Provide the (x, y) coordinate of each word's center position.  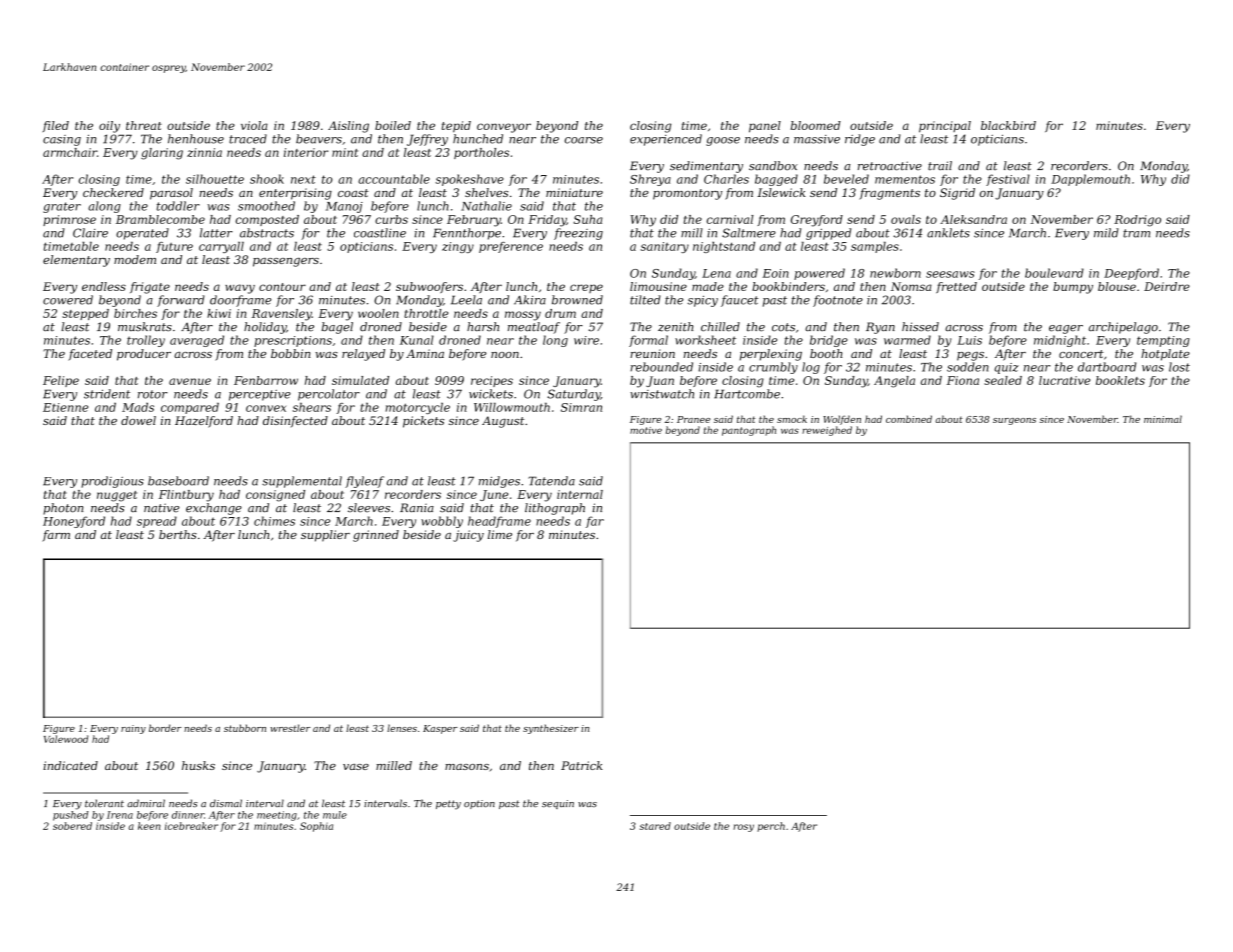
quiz (1006, 368)
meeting (277, 816)
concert (1081, 354)
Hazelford (204, 422)
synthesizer (551, 729)
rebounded (661, 367)
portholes (481, 153)
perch (771, 827)
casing (62, 140)
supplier (325, 536)
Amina (425, 353)
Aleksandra (973, 219)
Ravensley (282, 315)
